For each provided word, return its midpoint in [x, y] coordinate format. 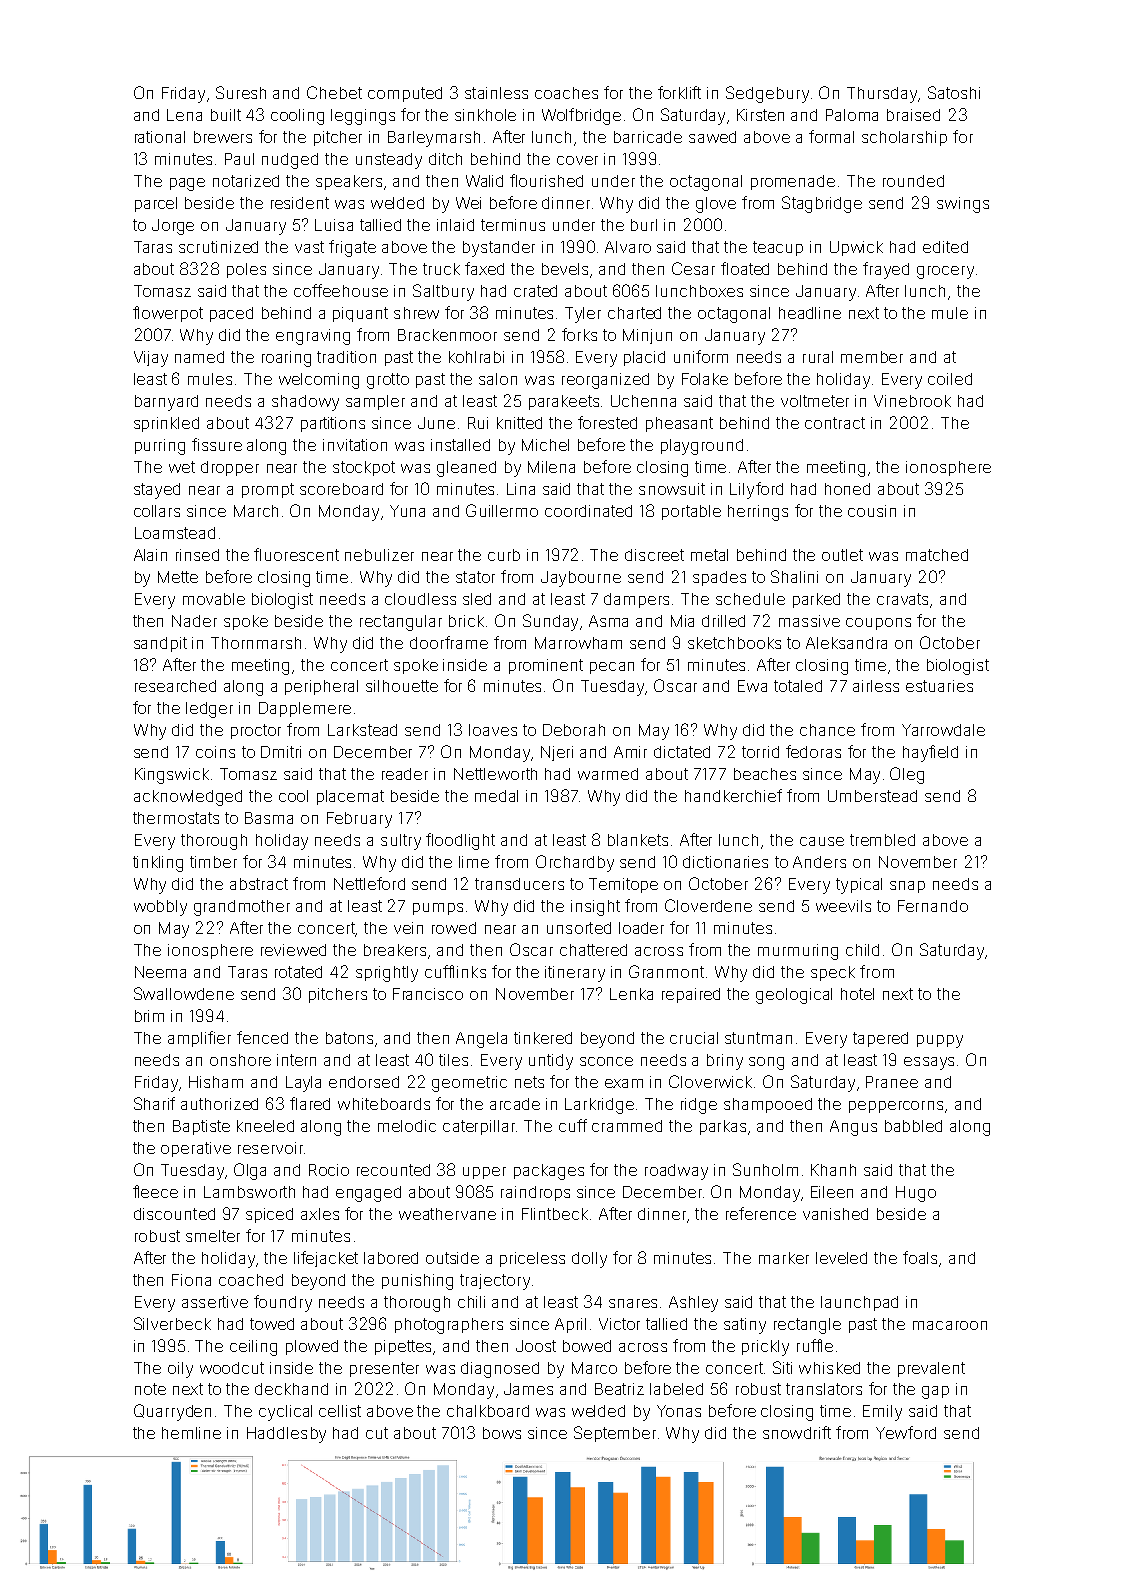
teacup [778, 248]
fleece [155, 1191]
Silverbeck [172, 1323]
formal [831, 136]
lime [474, 862]
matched [937, 555]
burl [644, 225]
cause [822, 841]
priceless [532, 1259]
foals [920, 1257]
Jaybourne [581, 579]
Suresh [241, 92]
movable [214, 599]
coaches [566, 93]
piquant [360, 314]
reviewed [293, 950]
